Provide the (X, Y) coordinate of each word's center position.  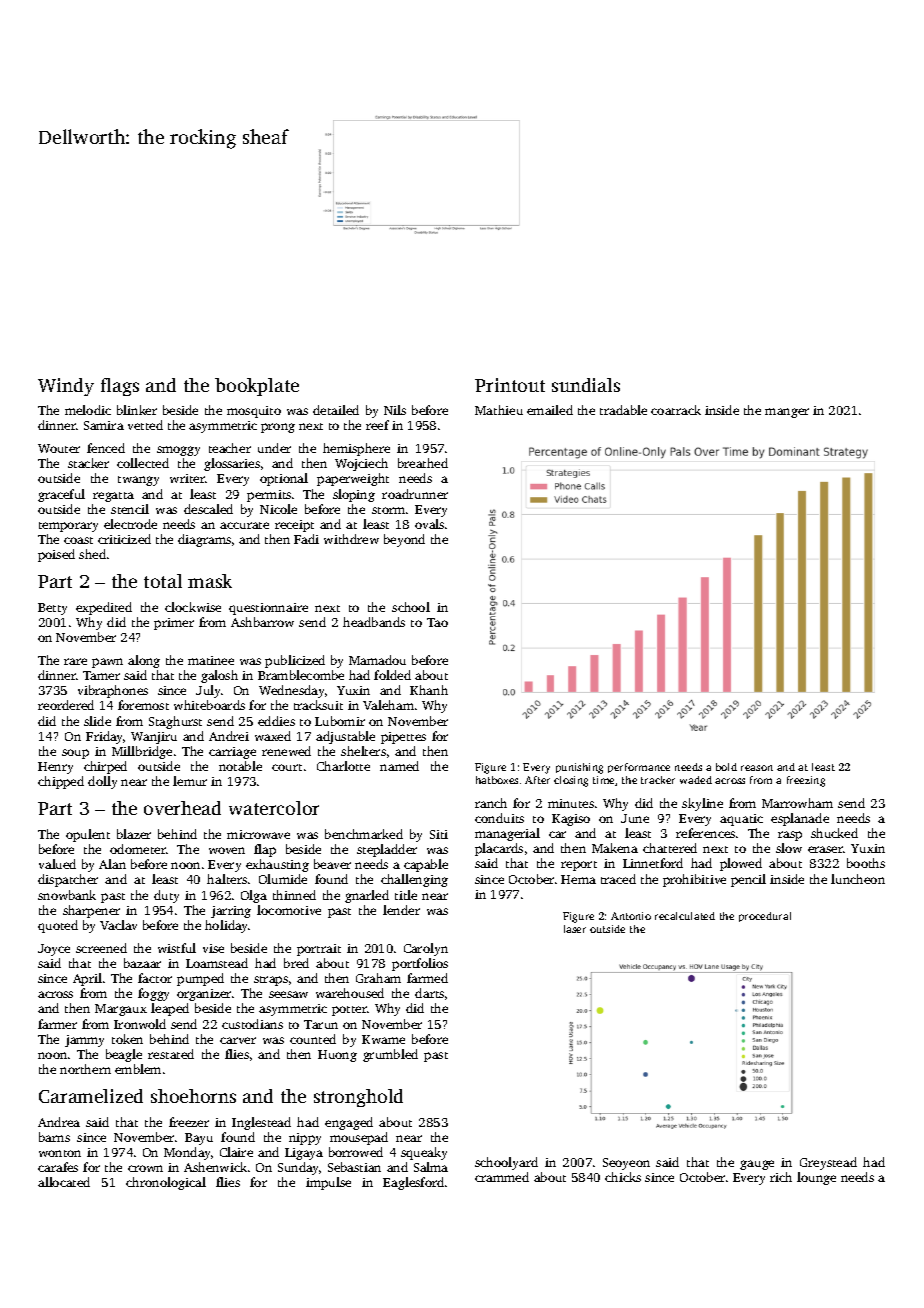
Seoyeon (626, 1164)
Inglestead (261, 1123)
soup (75, 754)
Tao (437, 622)
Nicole (278, 509)
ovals (429, 524)
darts (429, 993)
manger (787, 413)
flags (120, 387)
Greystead (828, 1163)
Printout (510, 385)
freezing (806, 781)
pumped (200, 979)
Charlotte (343, 766)
